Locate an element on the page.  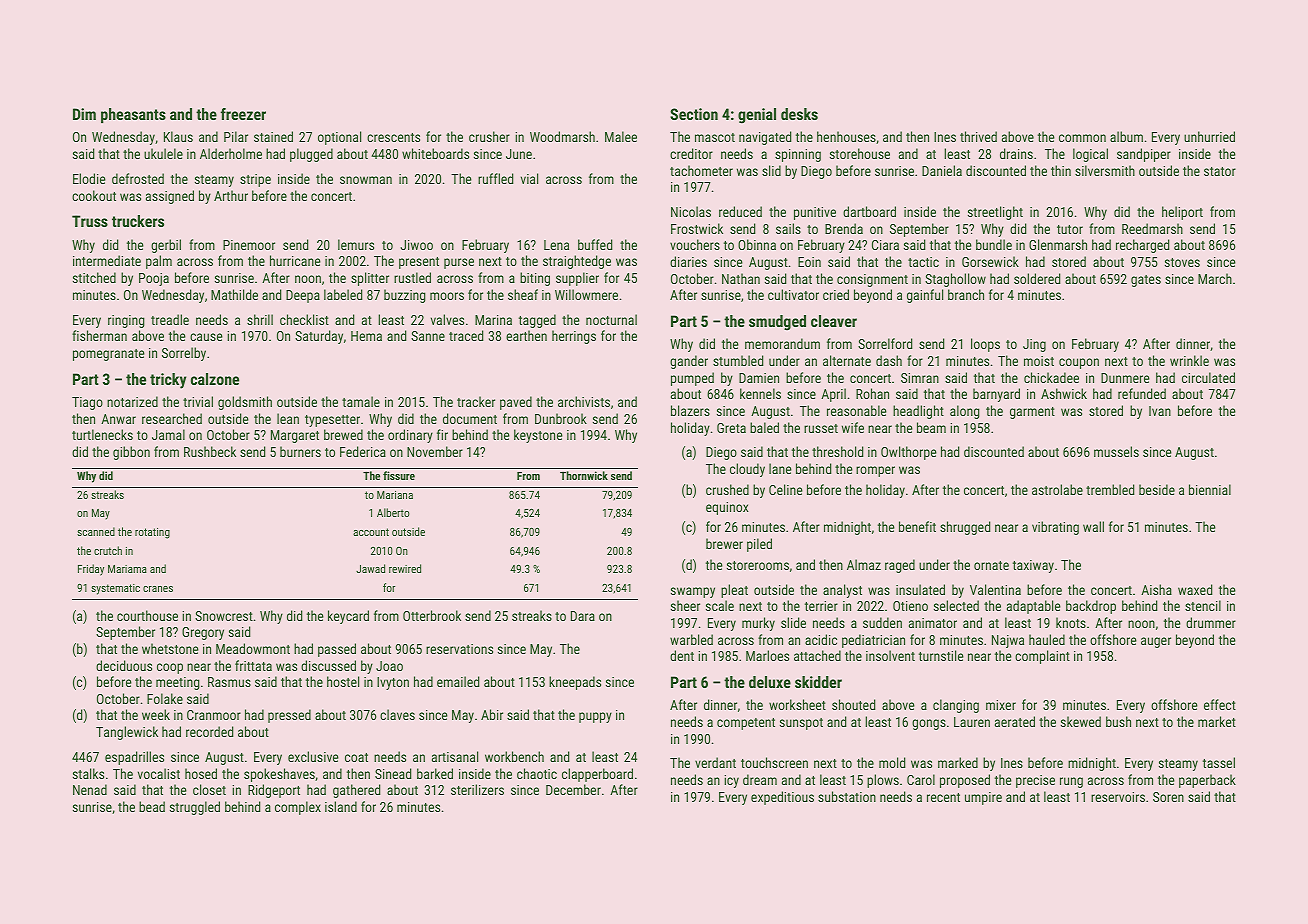
Celine is located at coordinates (785, 489).
